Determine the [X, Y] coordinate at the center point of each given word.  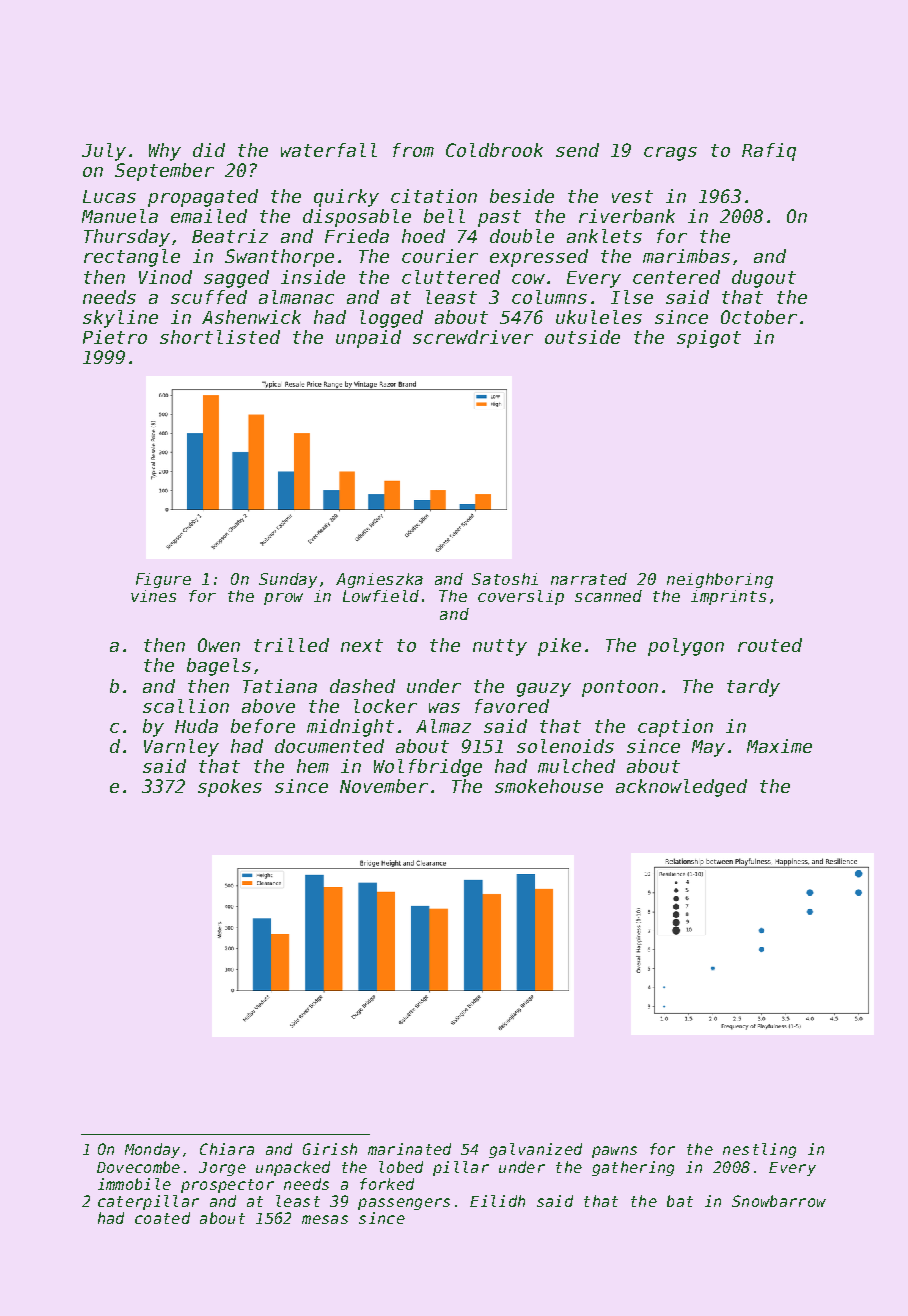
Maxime [779, 746]
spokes [230, 788]
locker [385, 706]
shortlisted [220, 337]
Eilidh [497, 1201]
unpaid [368, 339]
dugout [764, 279]
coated [162, 1218]
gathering [633, 1168]
